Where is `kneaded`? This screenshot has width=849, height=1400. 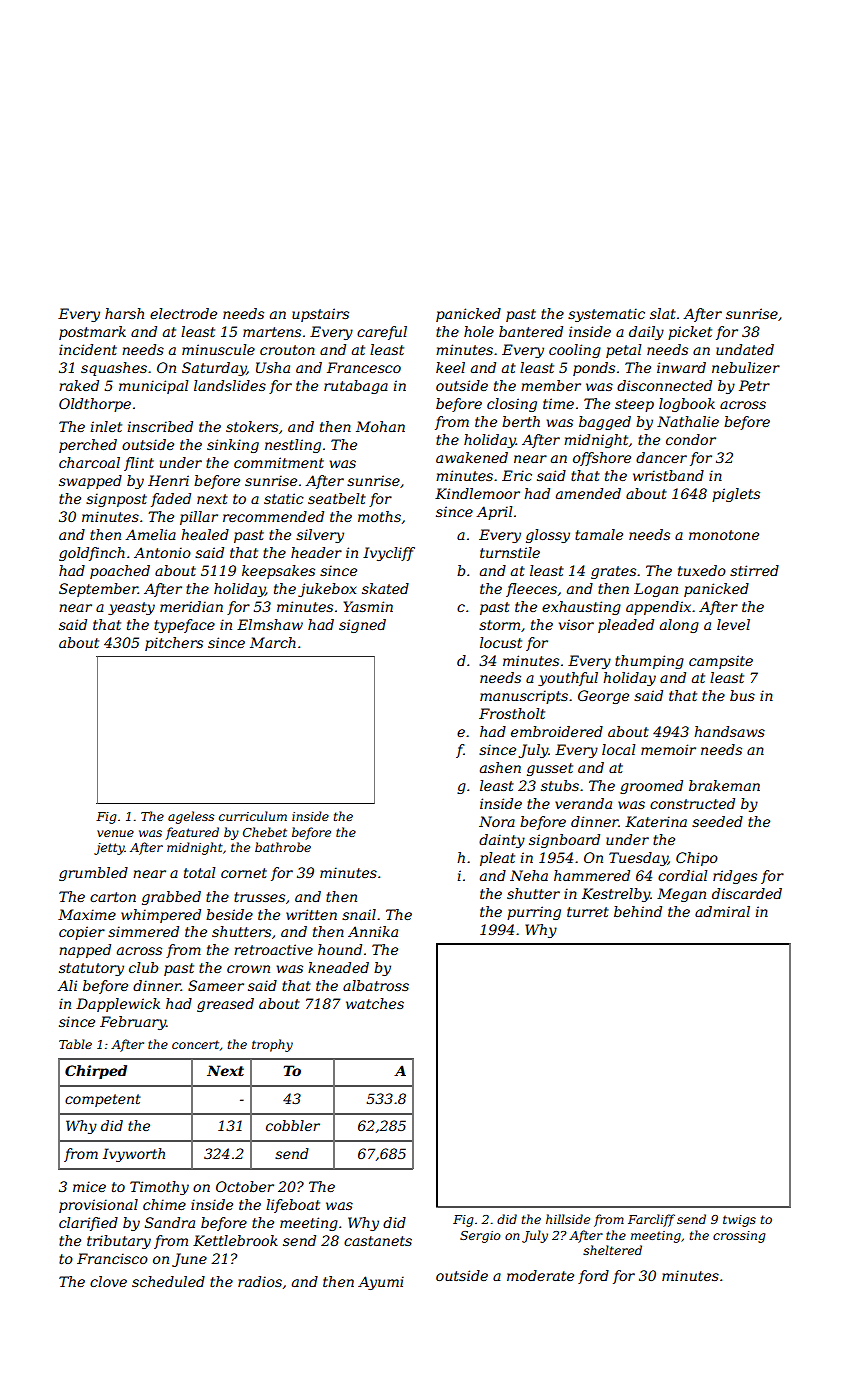
kneaded is located at coordinates (338, 967).
